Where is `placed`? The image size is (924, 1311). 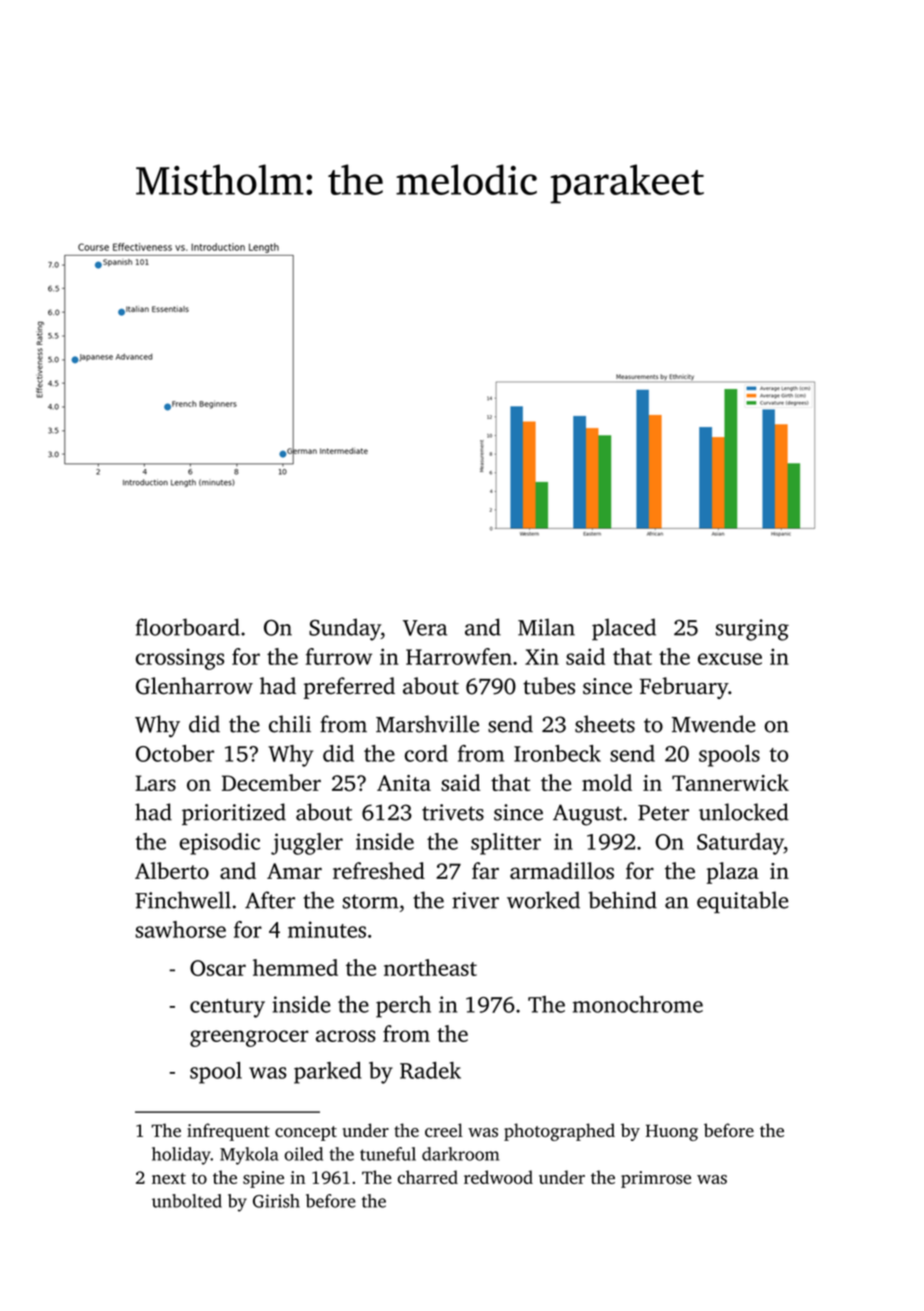 placed is located at coordinates (624, 629).
